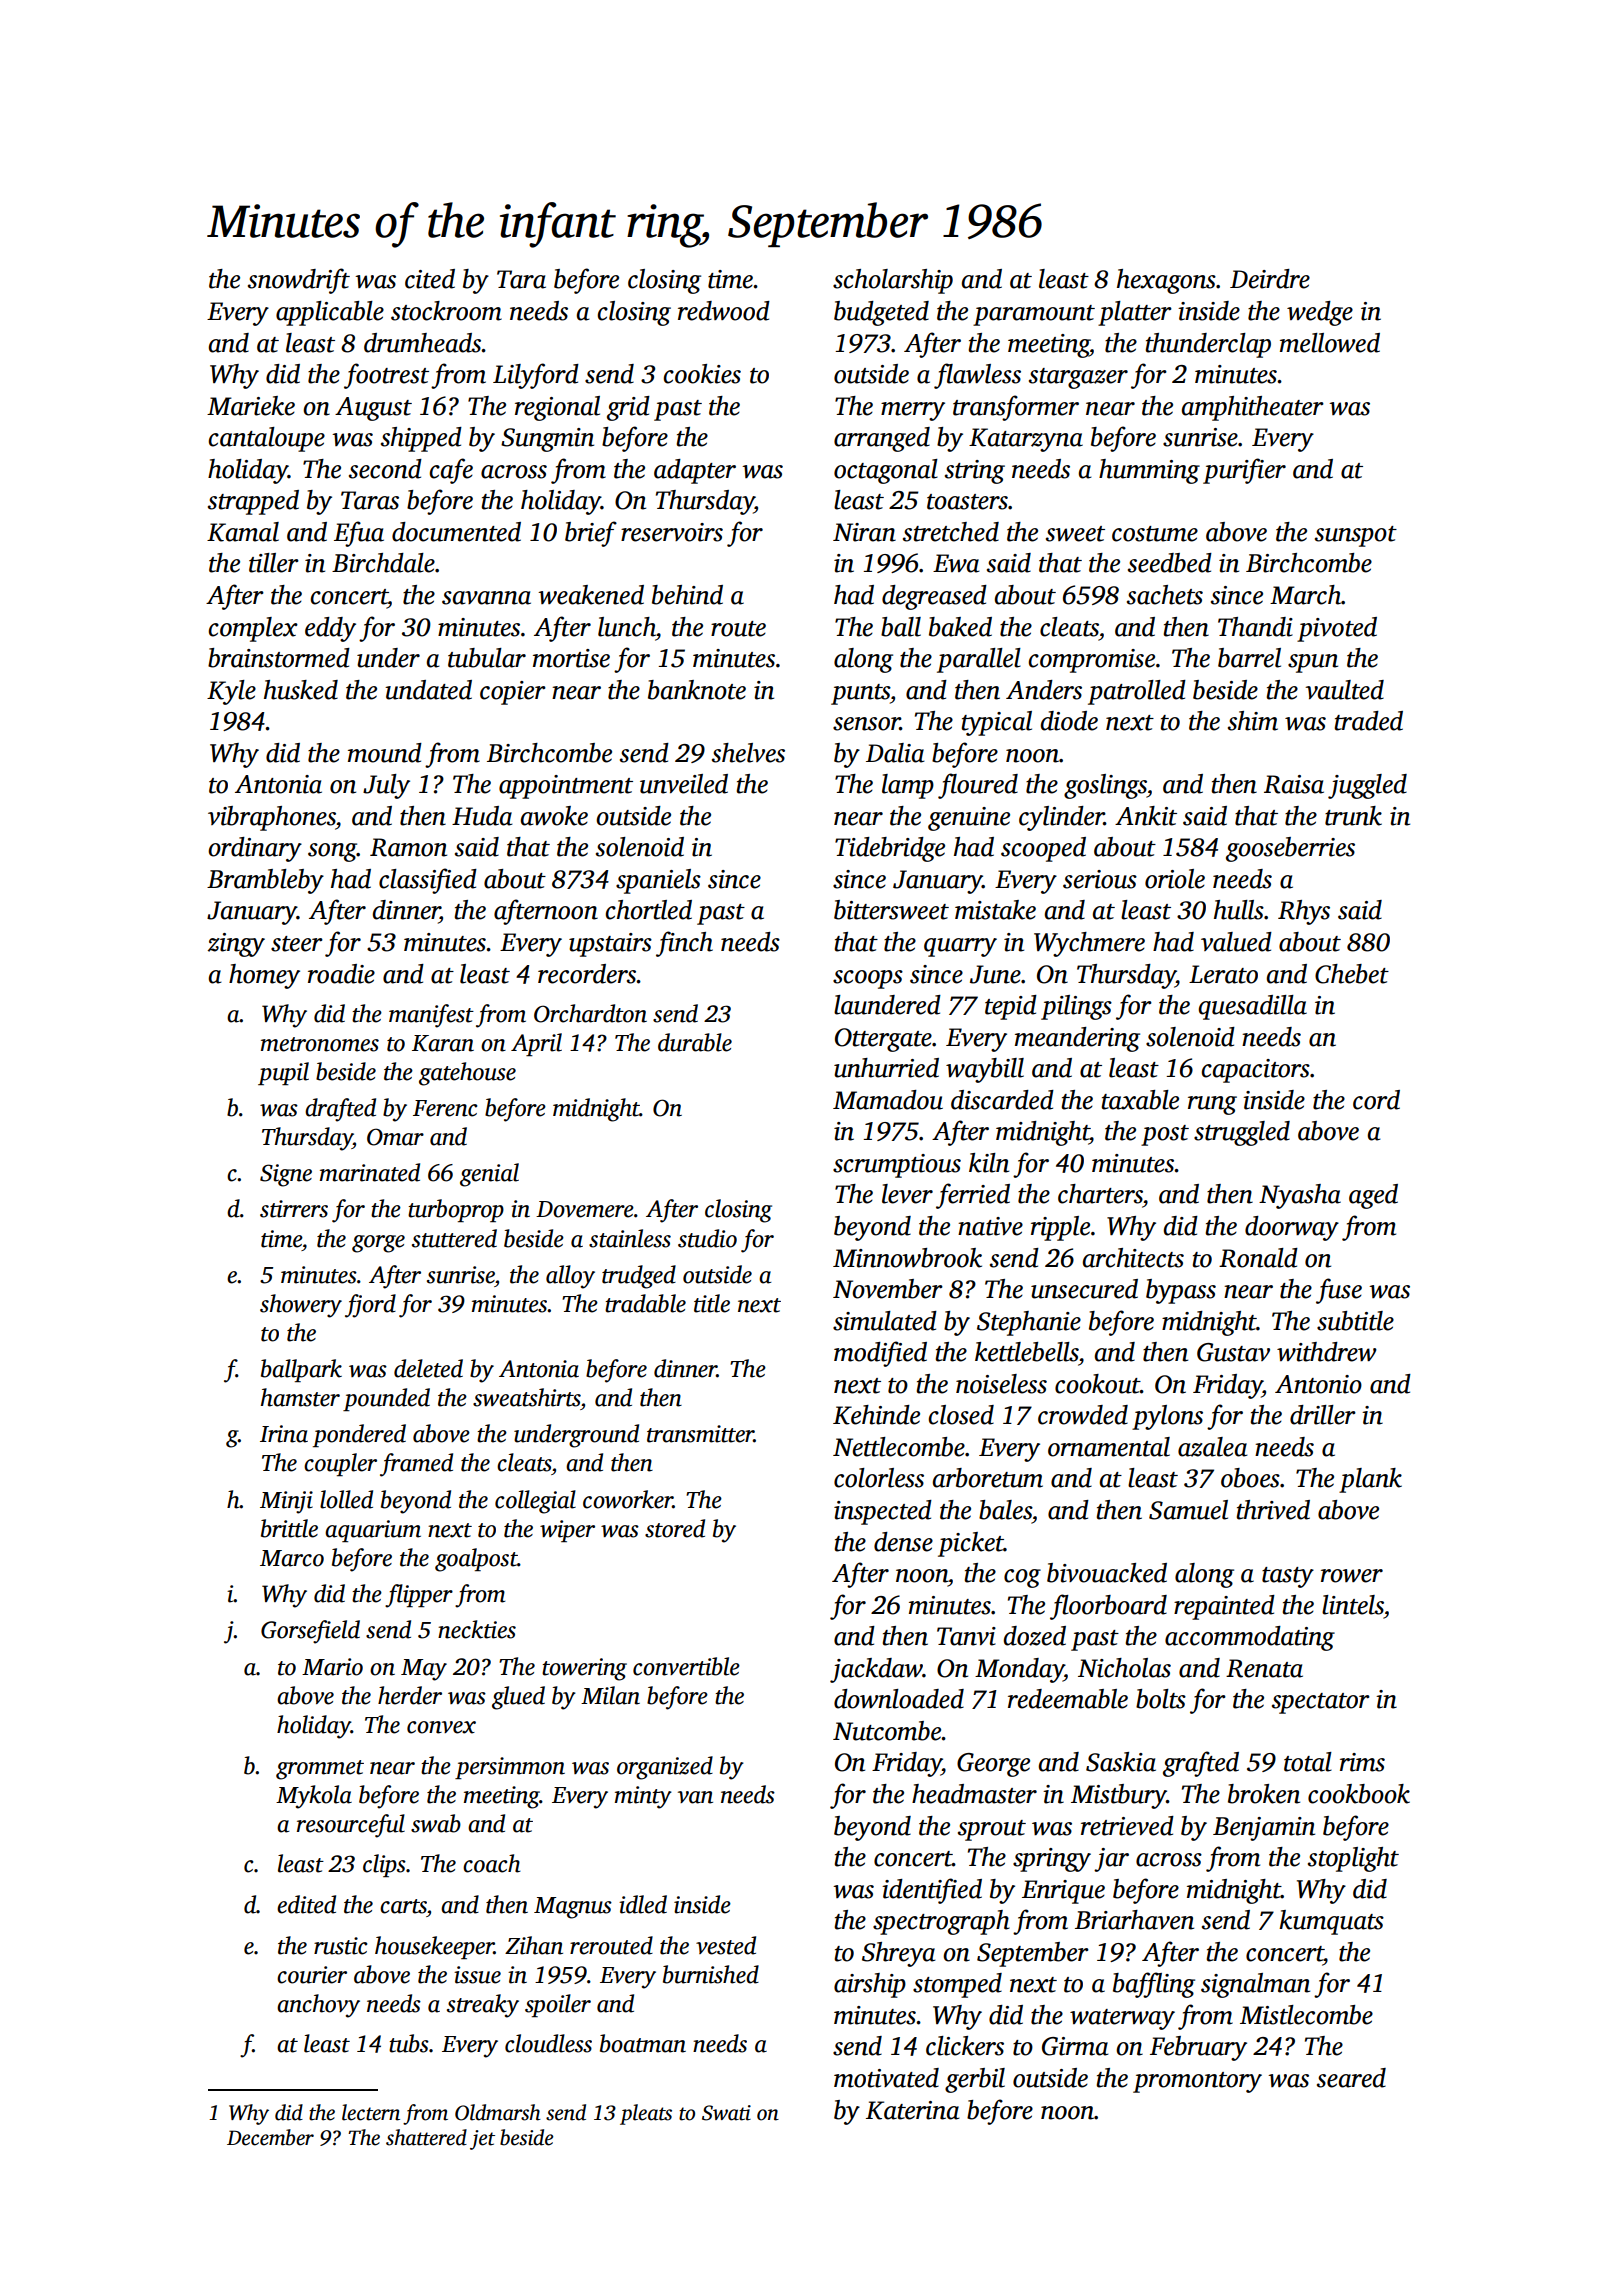 The width and height of the page is (1620, 2292). What do you see at coordinates (881, 313) in the page?
I see `budgeted` at bounding box center [881, 313].
